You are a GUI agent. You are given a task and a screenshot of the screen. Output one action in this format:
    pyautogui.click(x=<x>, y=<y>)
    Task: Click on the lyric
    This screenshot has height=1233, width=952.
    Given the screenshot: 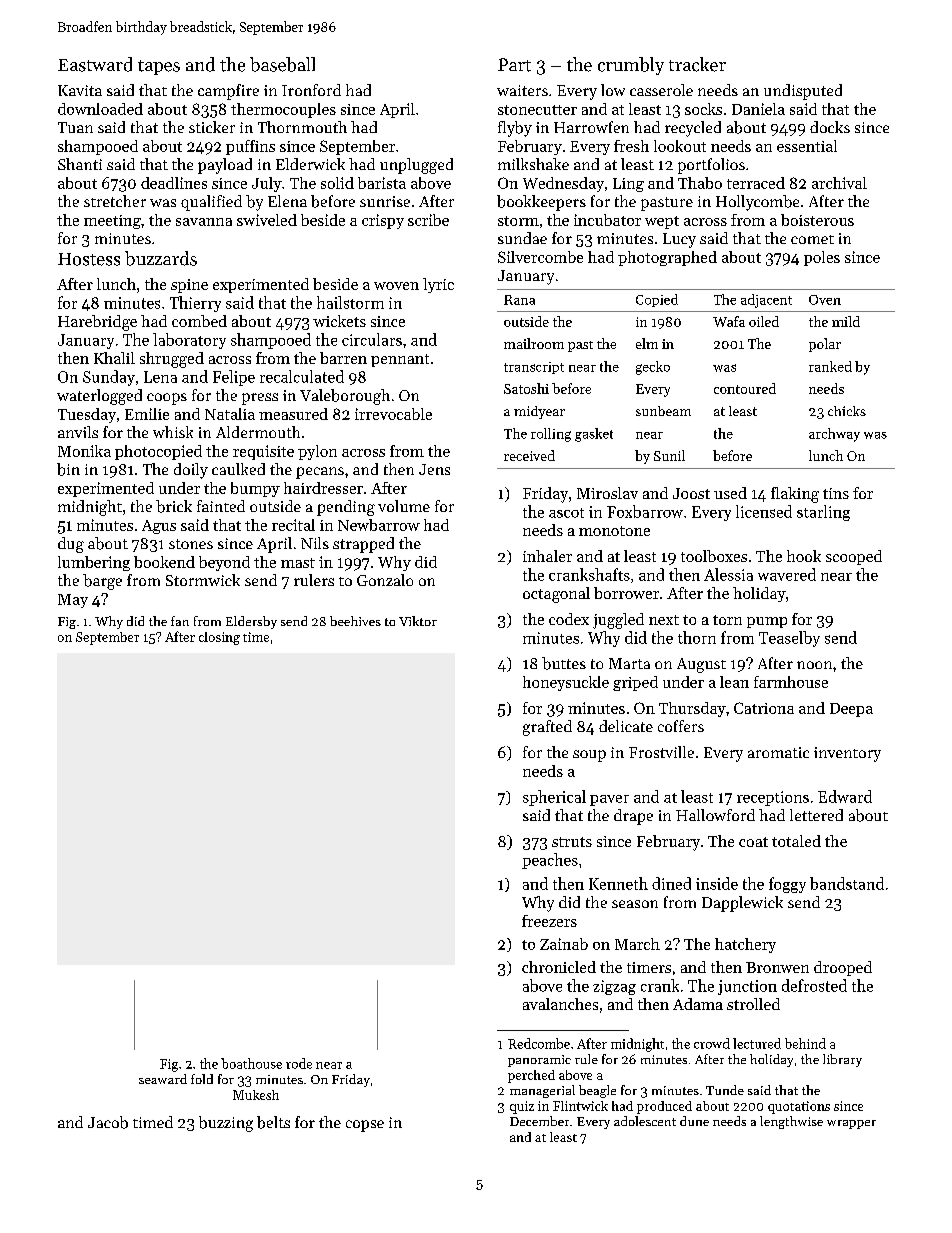 What is the action you would take?
    pyautogui.click(x=438, y=285)
